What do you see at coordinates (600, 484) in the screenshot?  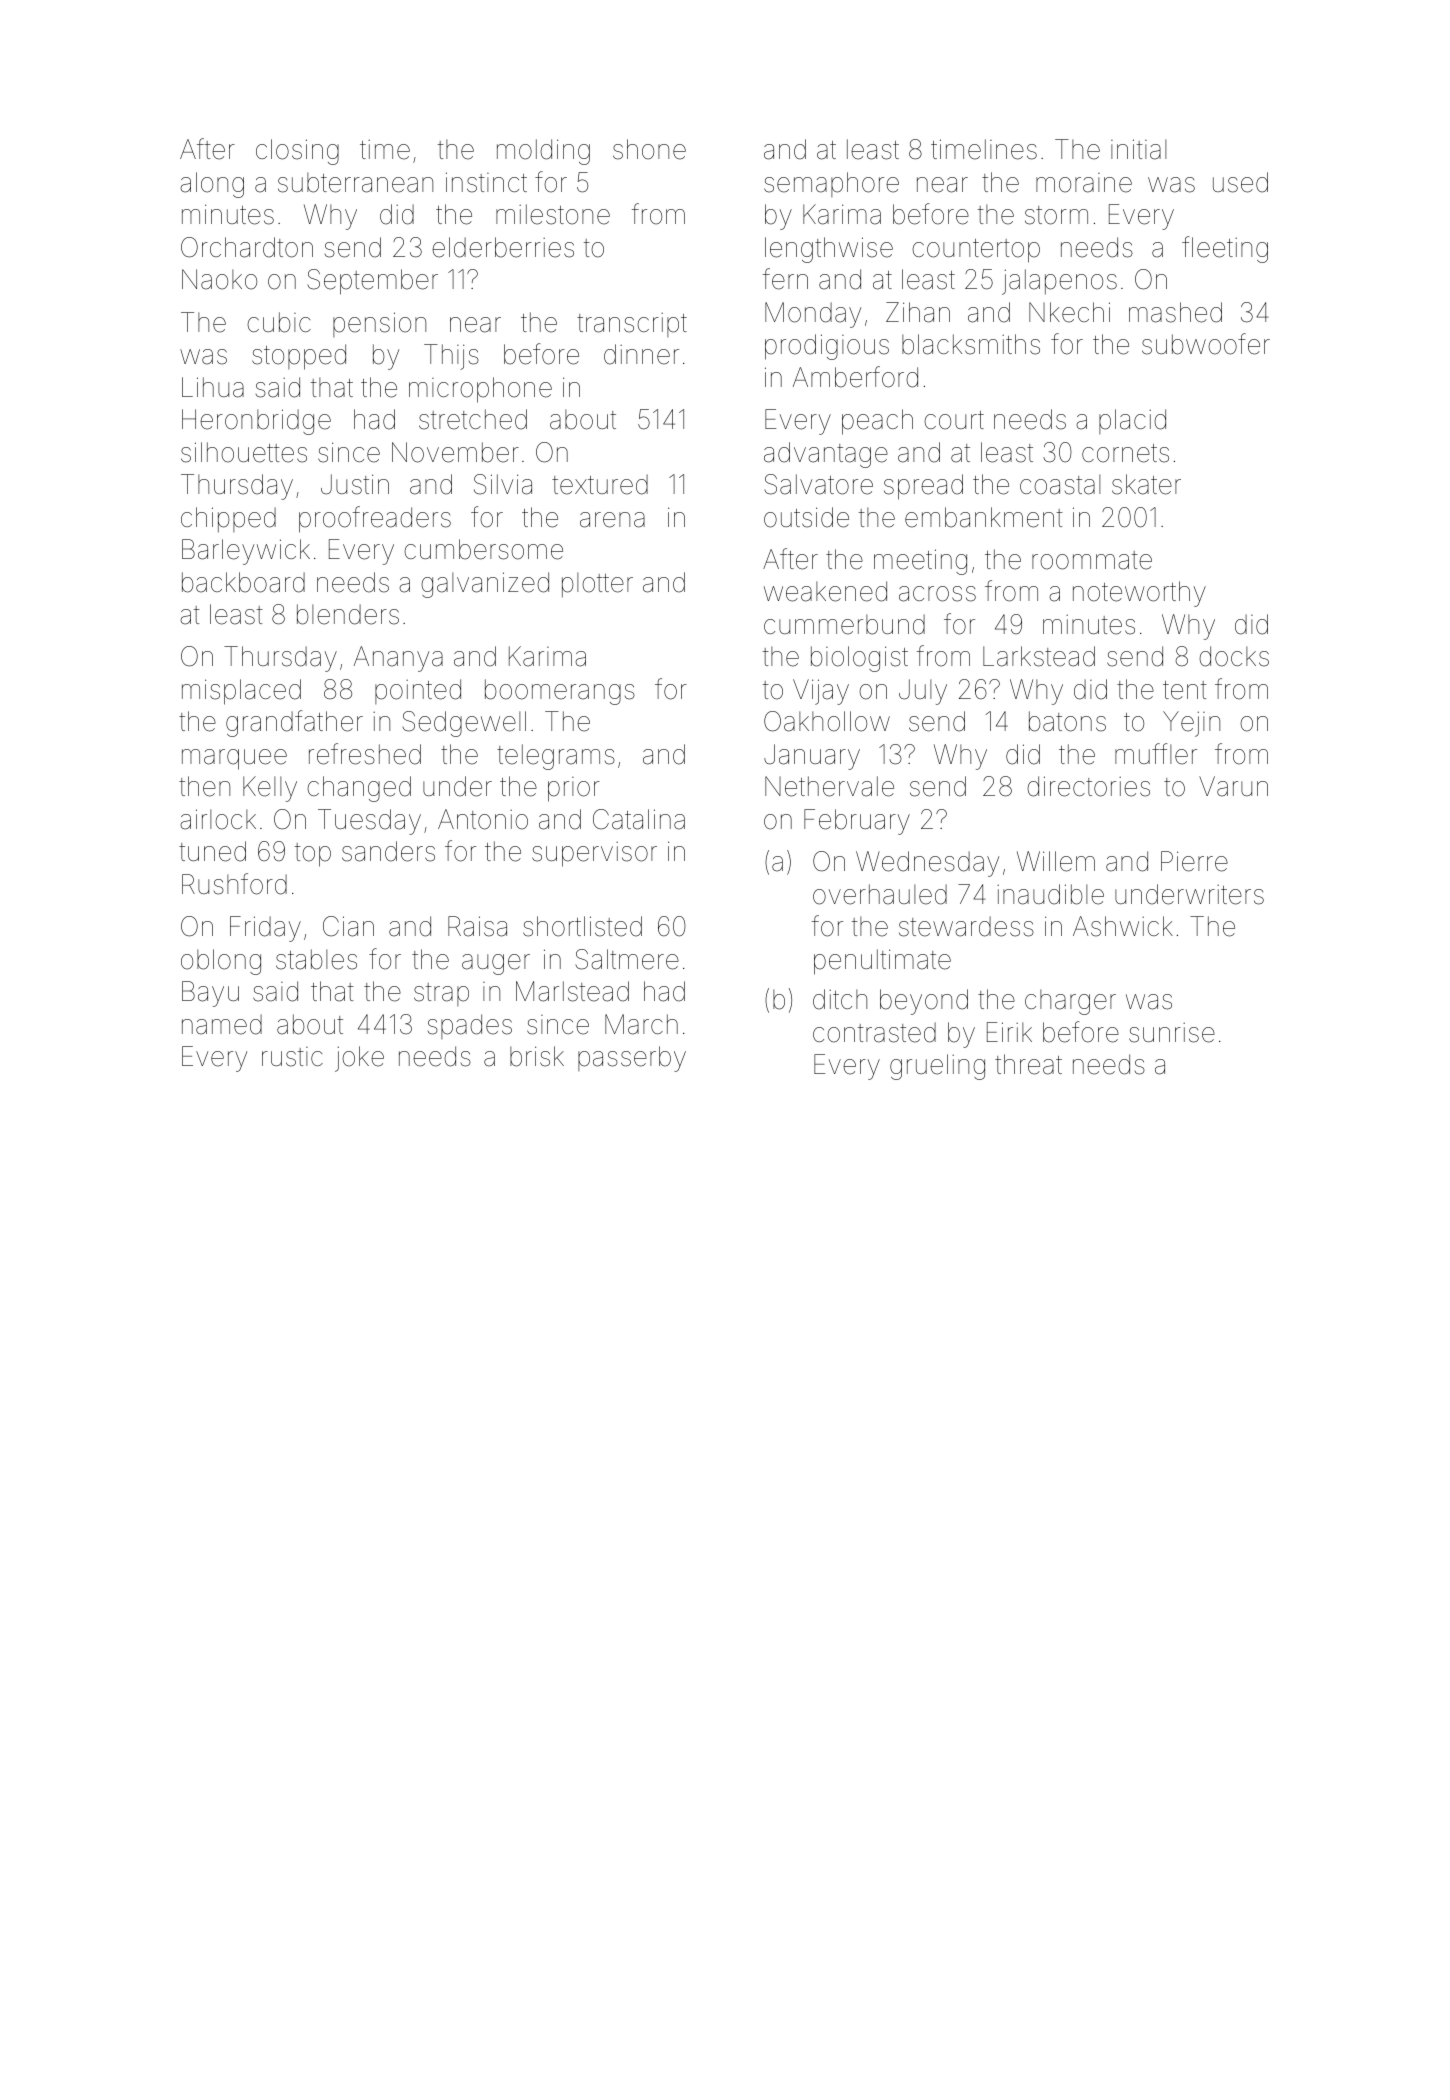 I see `textured` at bounding box center [600, 484].
